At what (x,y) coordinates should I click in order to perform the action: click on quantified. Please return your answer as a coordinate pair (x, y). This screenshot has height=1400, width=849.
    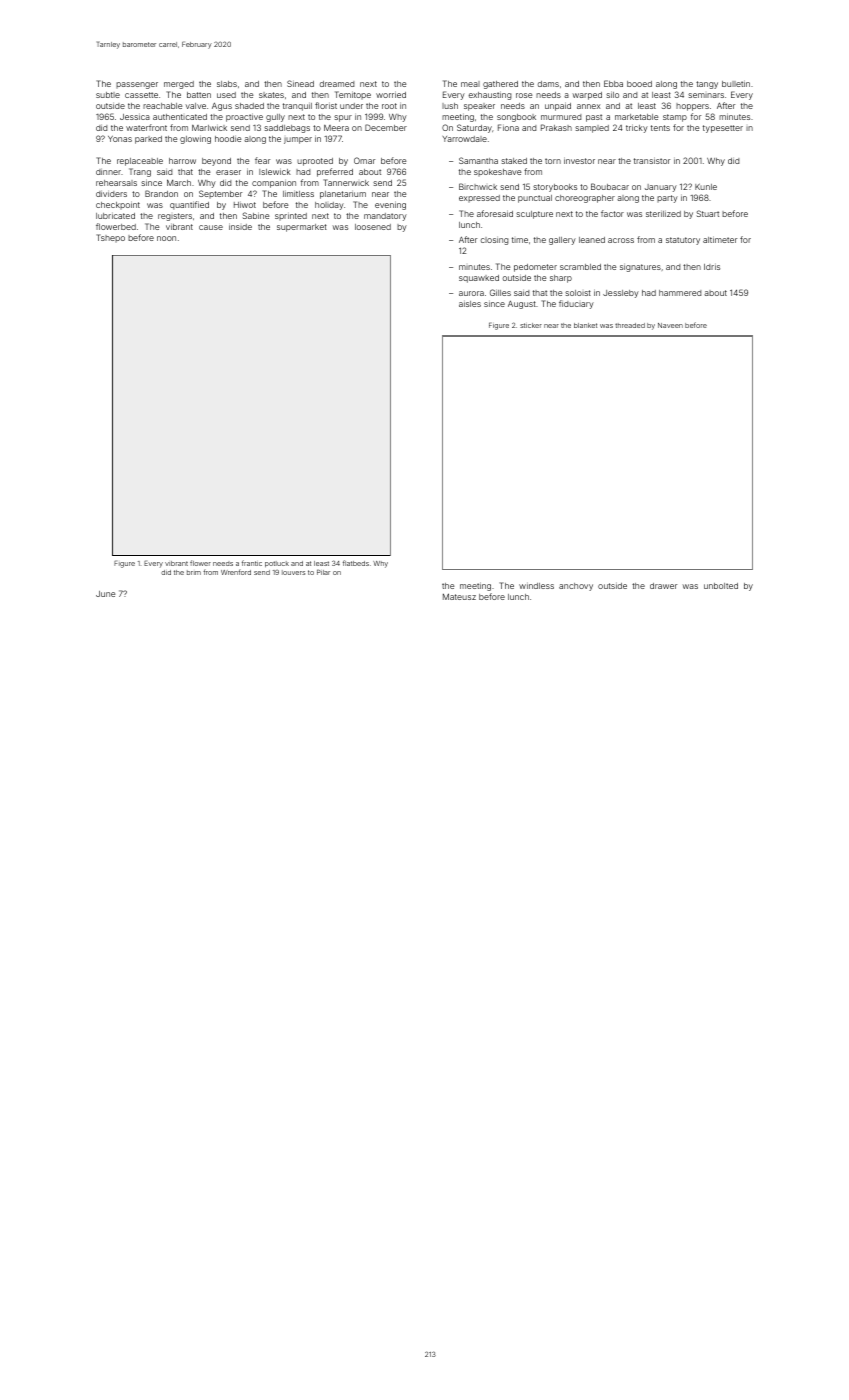
    Looking at the image, I should click on (189, 205).
